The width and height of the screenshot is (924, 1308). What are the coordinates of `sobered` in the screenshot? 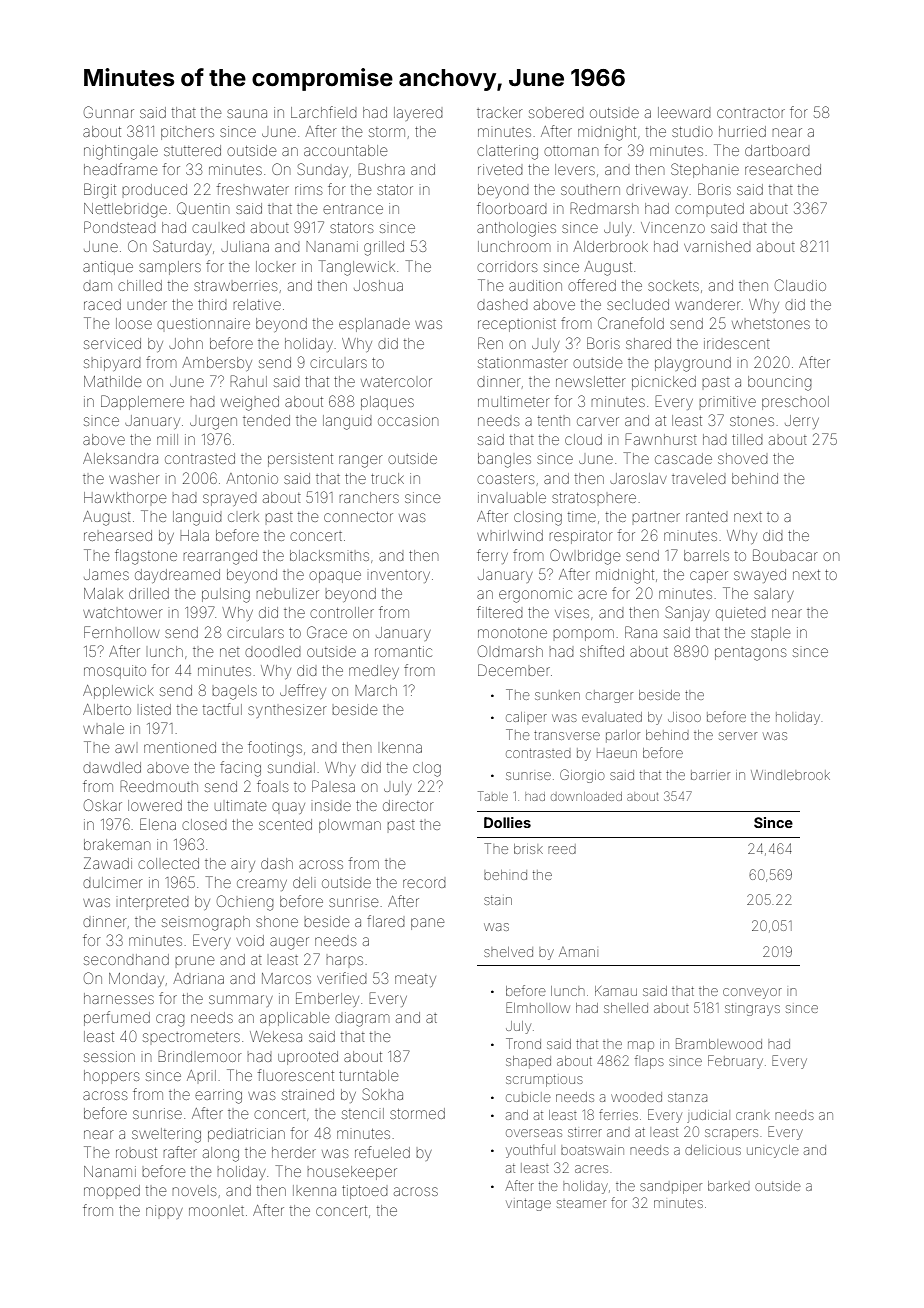 It's located at (556, 113).
